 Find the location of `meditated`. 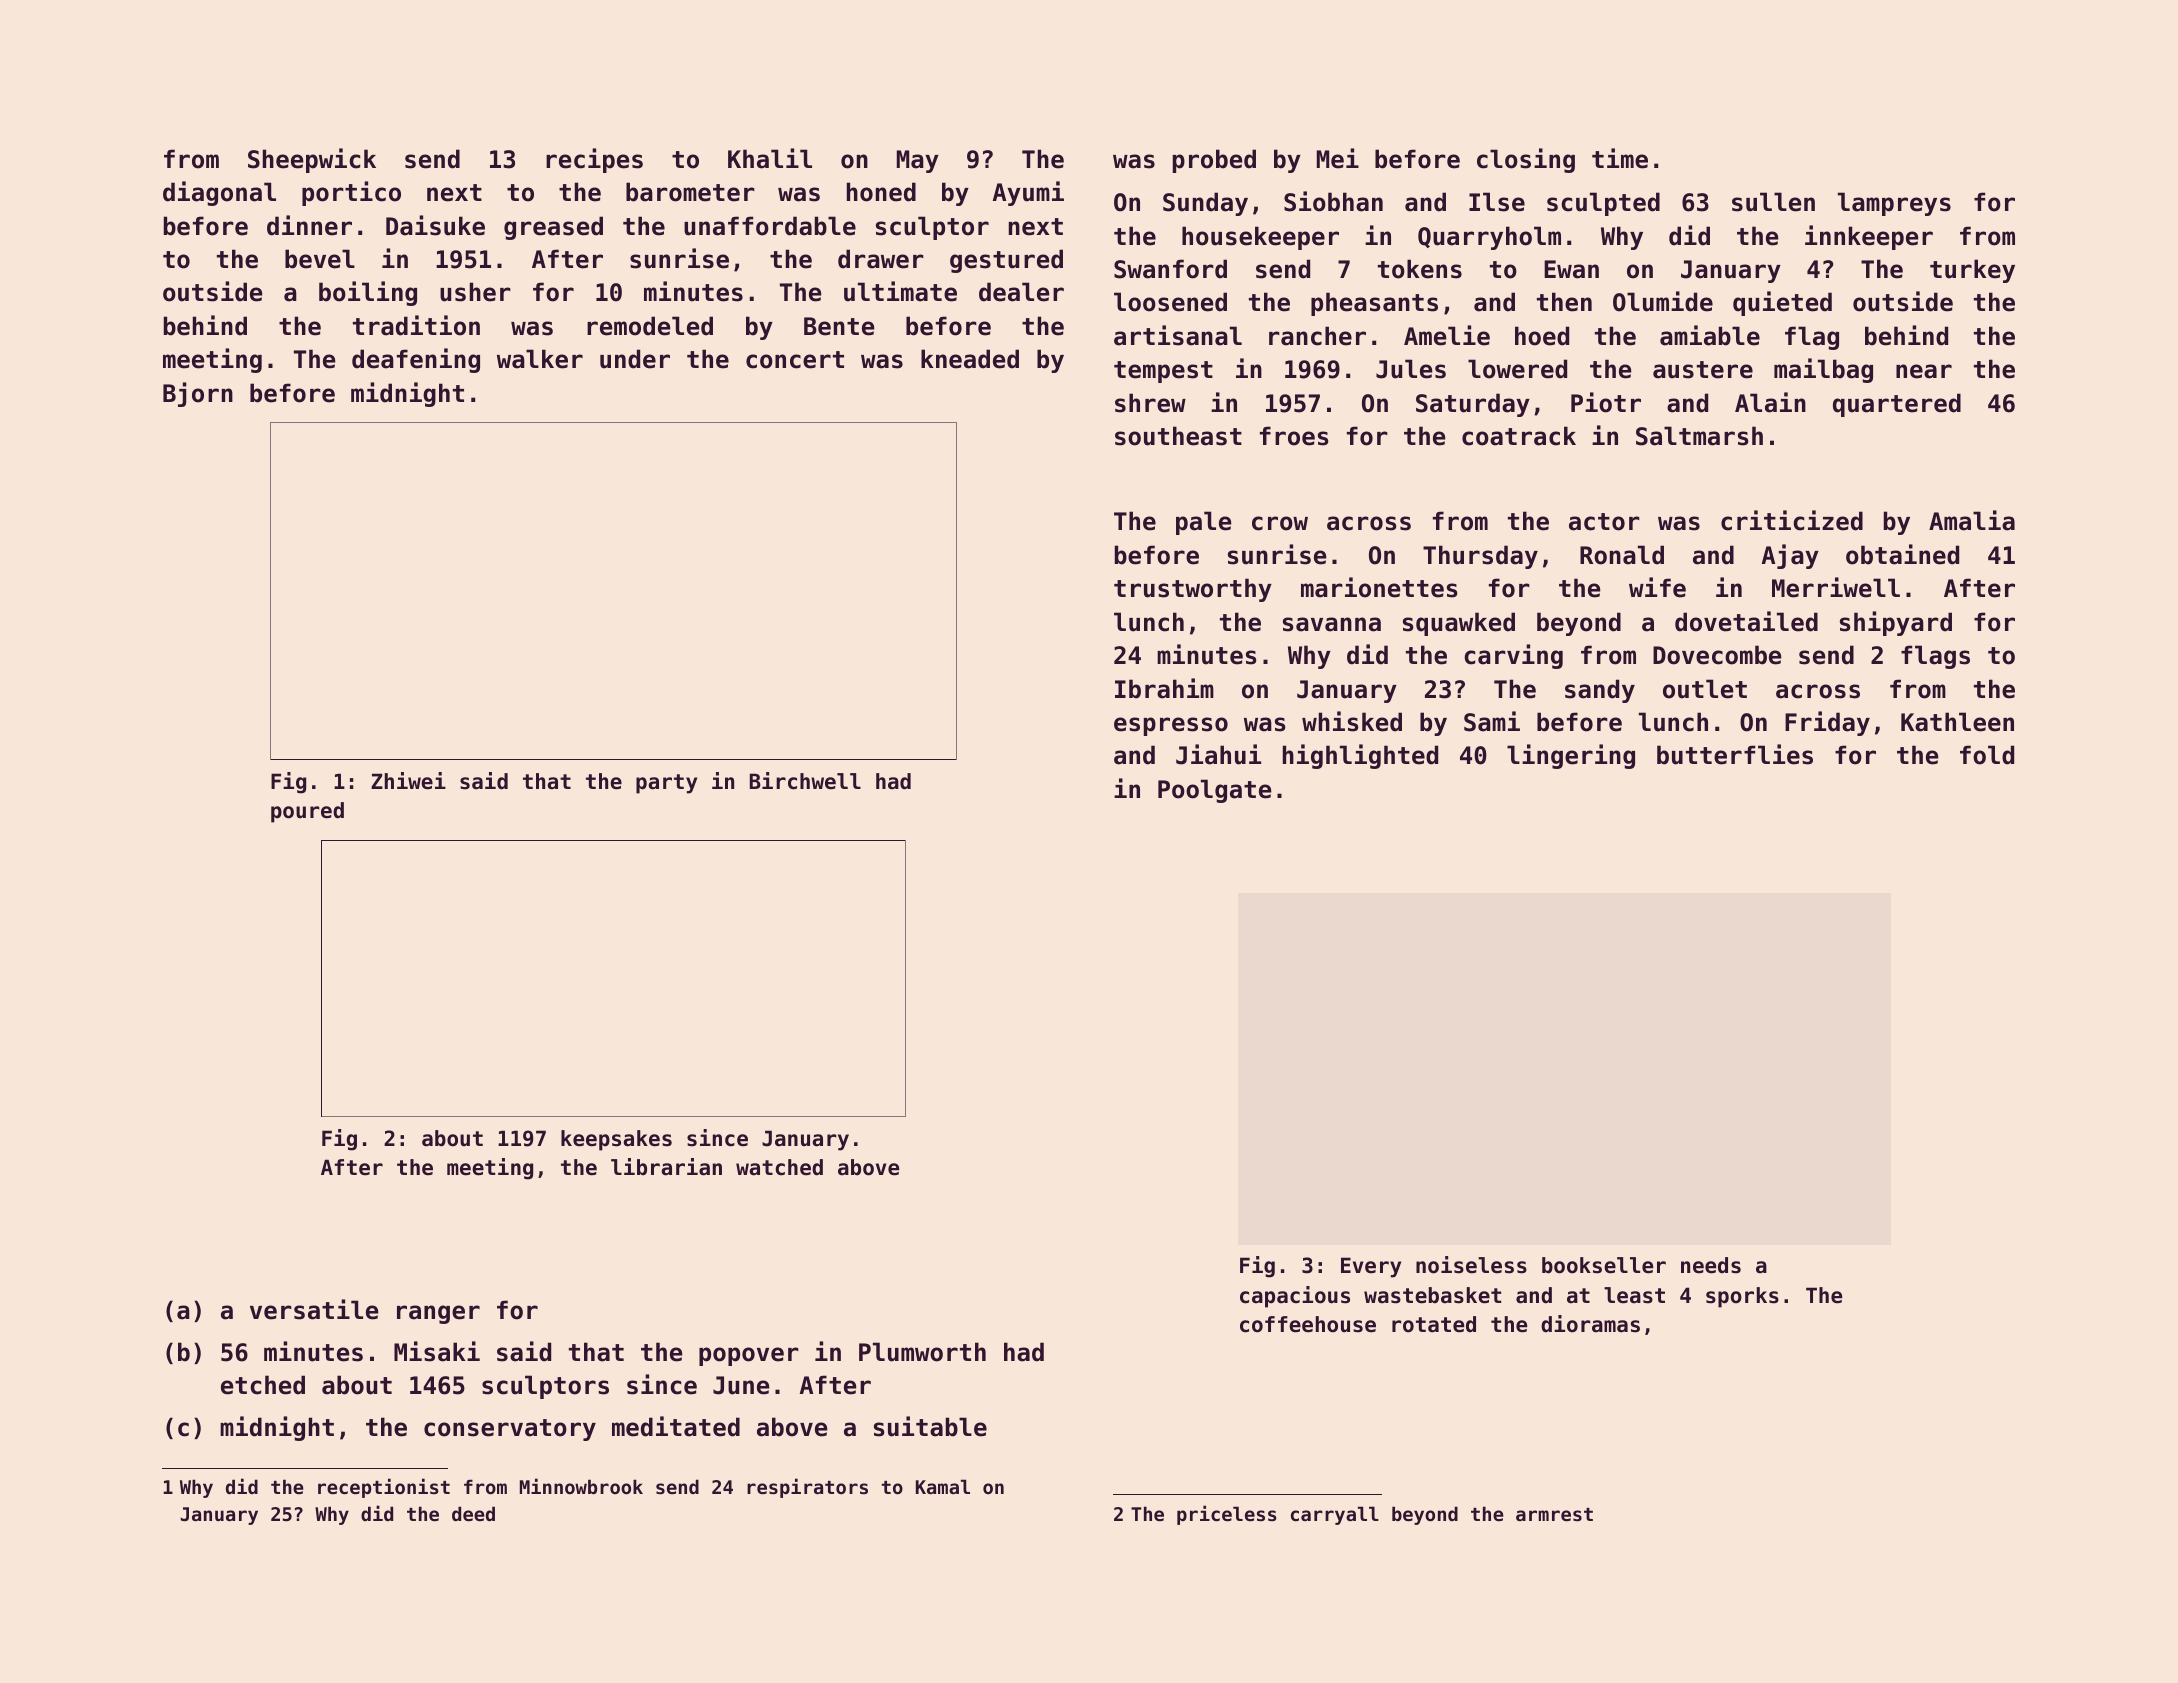

meditated is located at coordinates (676, 1426).
